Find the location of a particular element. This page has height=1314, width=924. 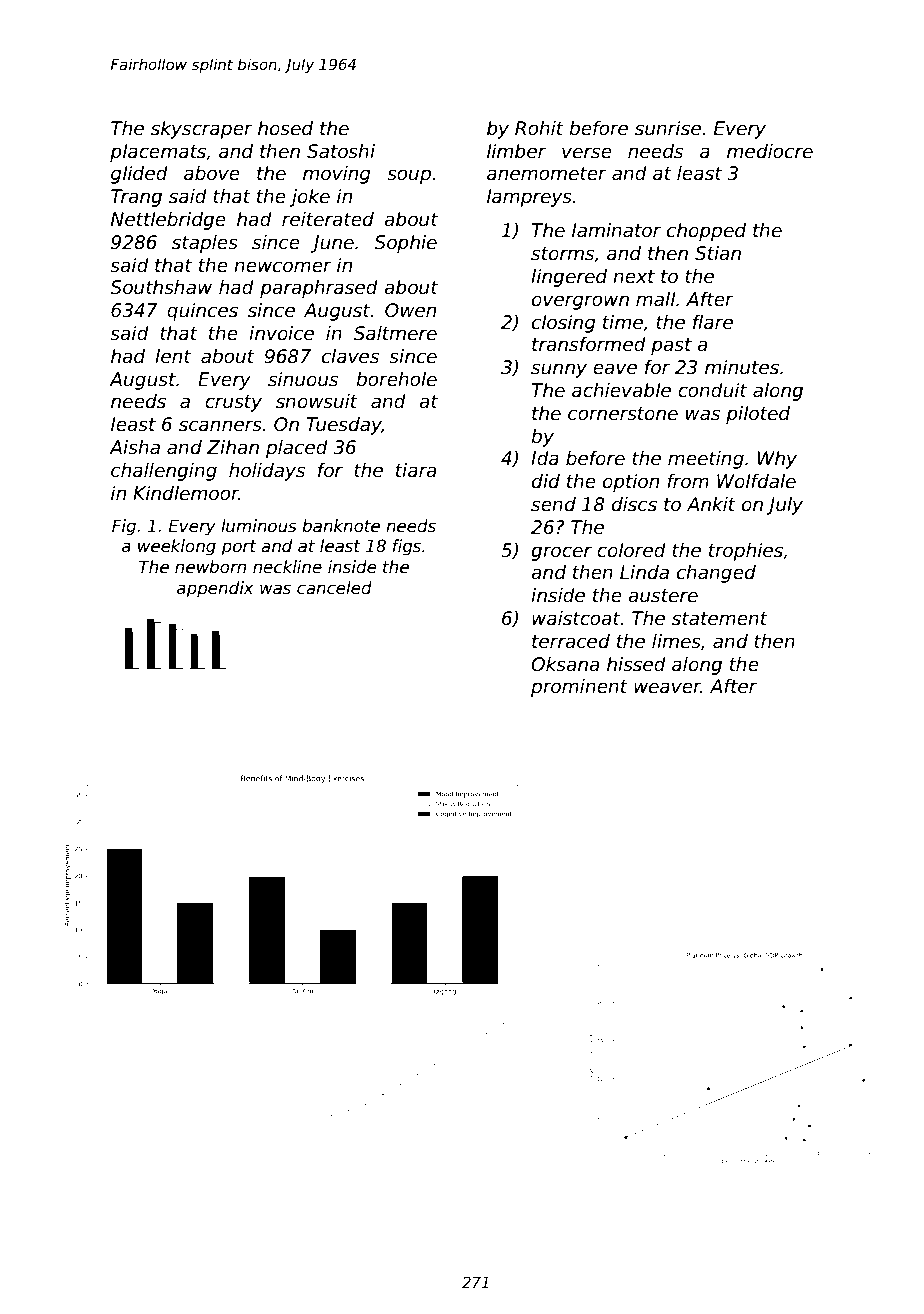

send is located at coordinates (553, 504).
